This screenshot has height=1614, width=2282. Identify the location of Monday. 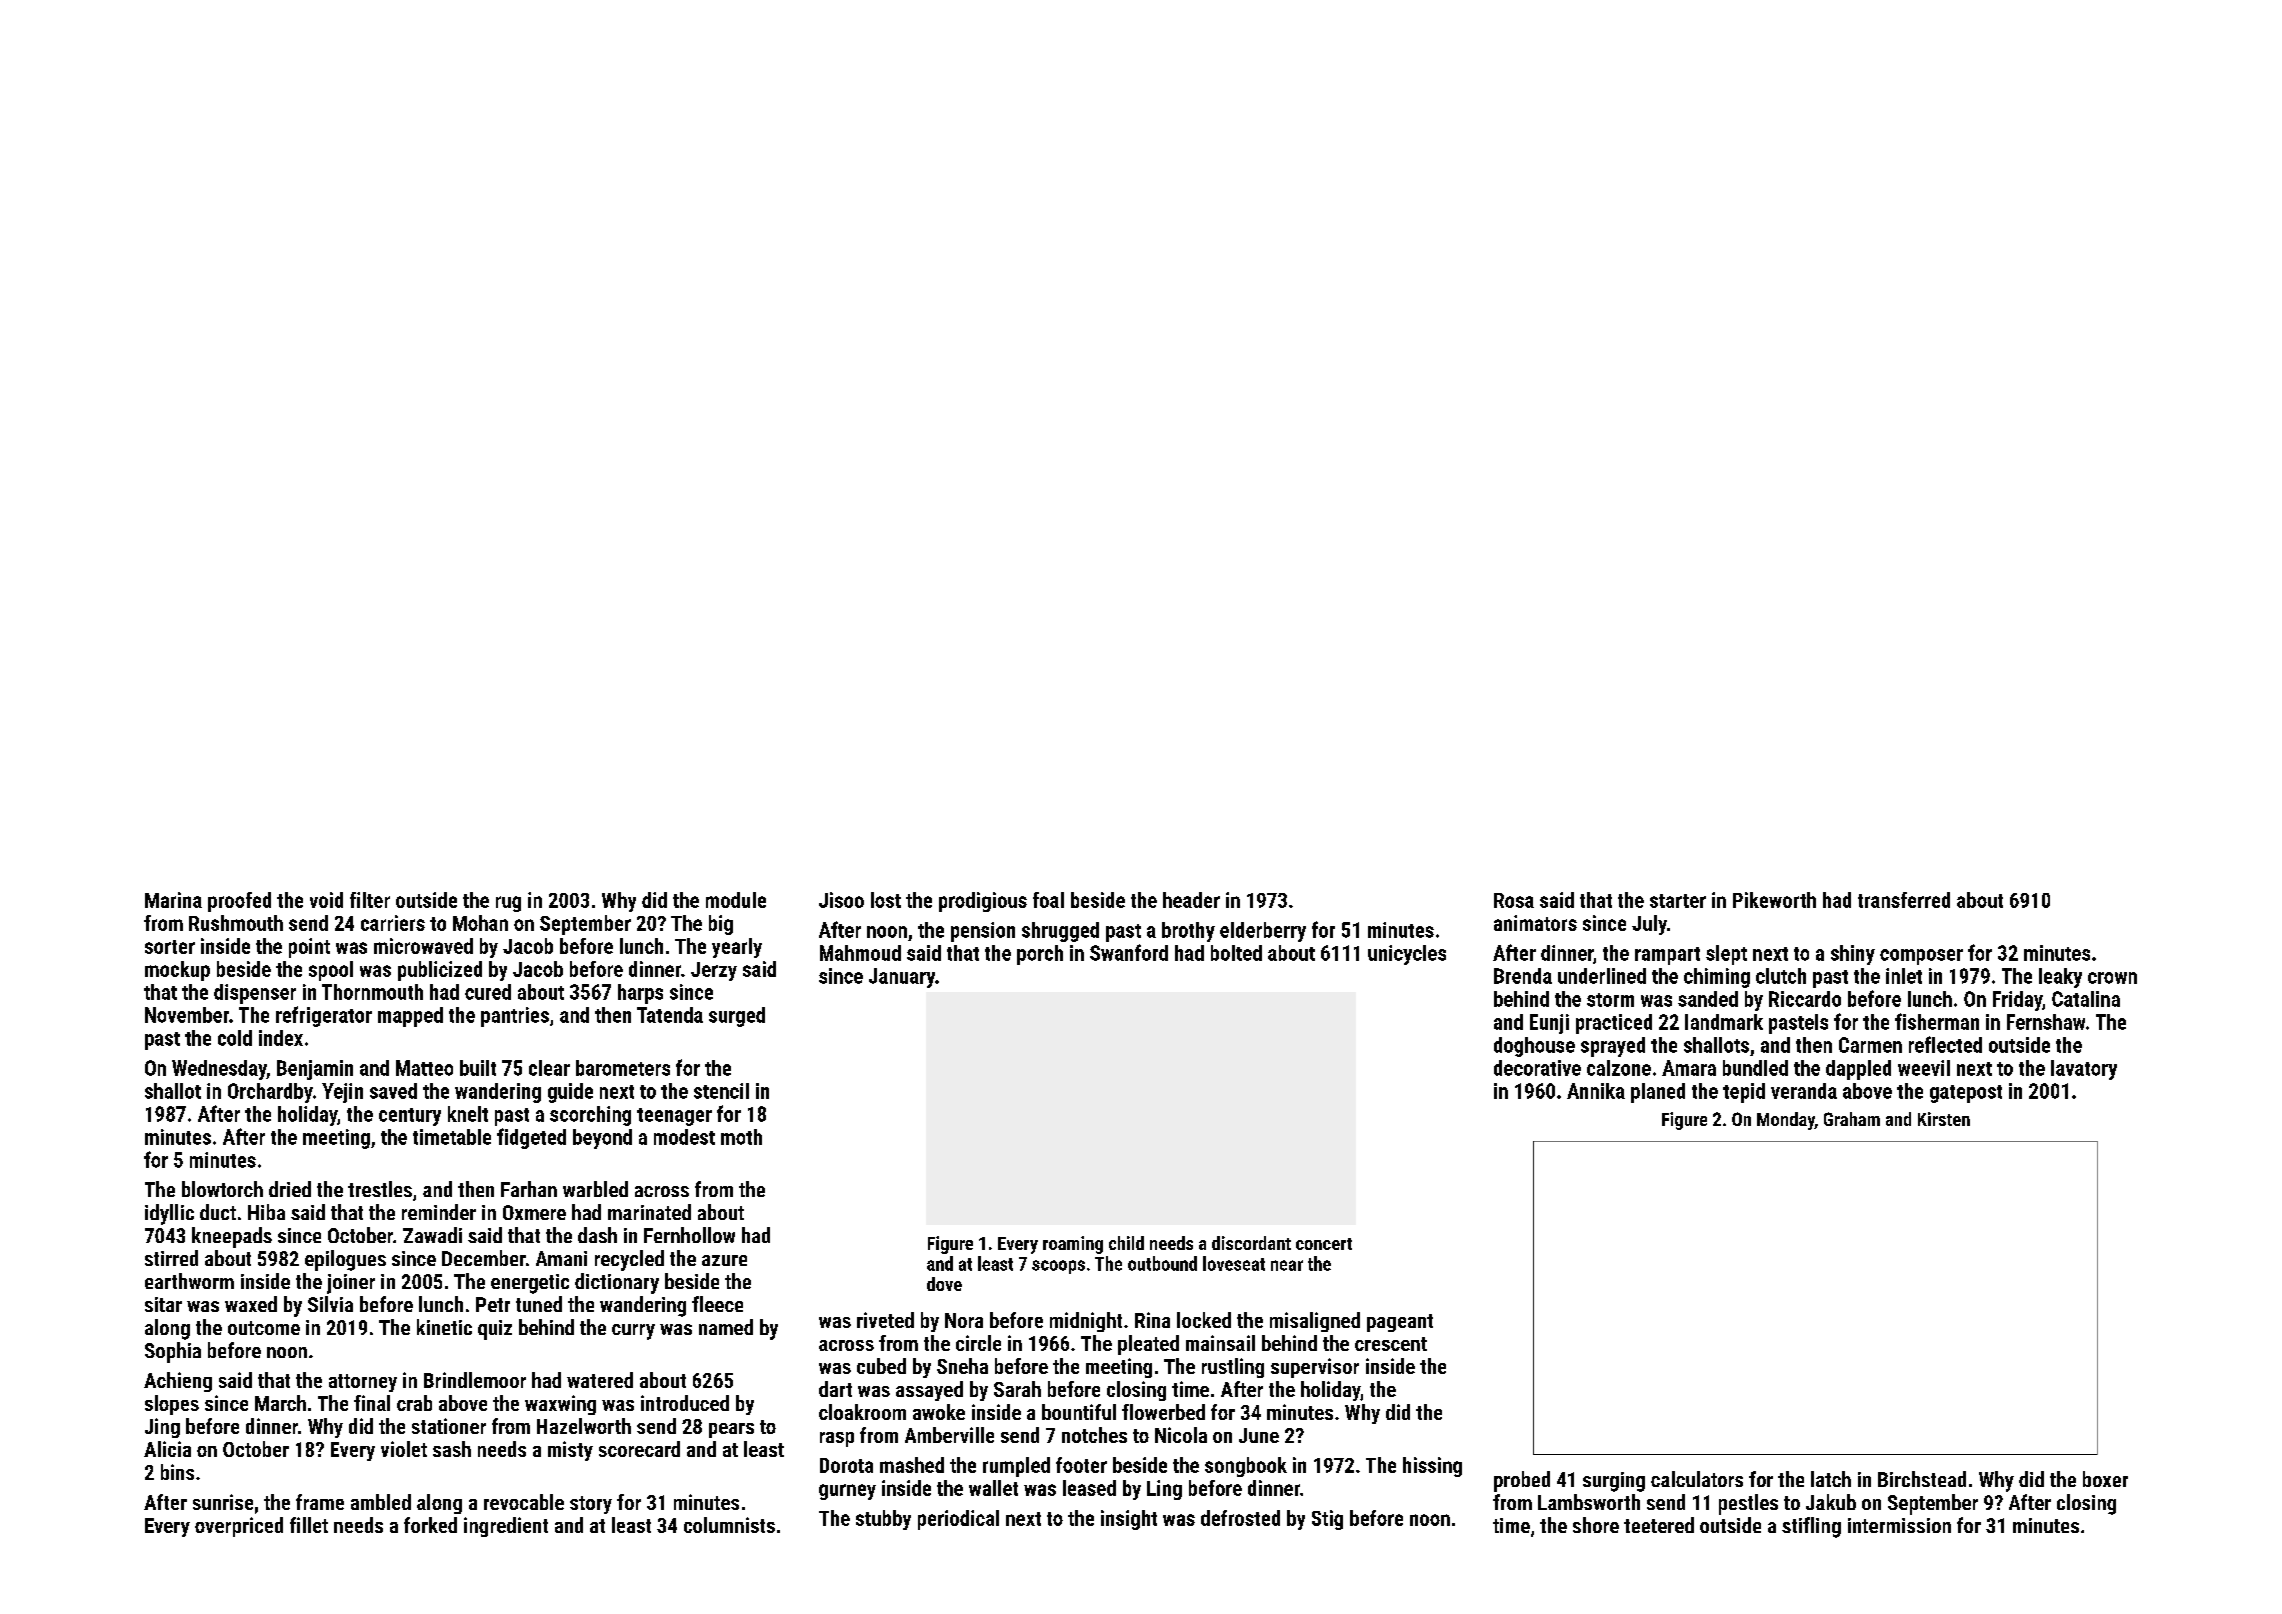
(1786, 1121).
